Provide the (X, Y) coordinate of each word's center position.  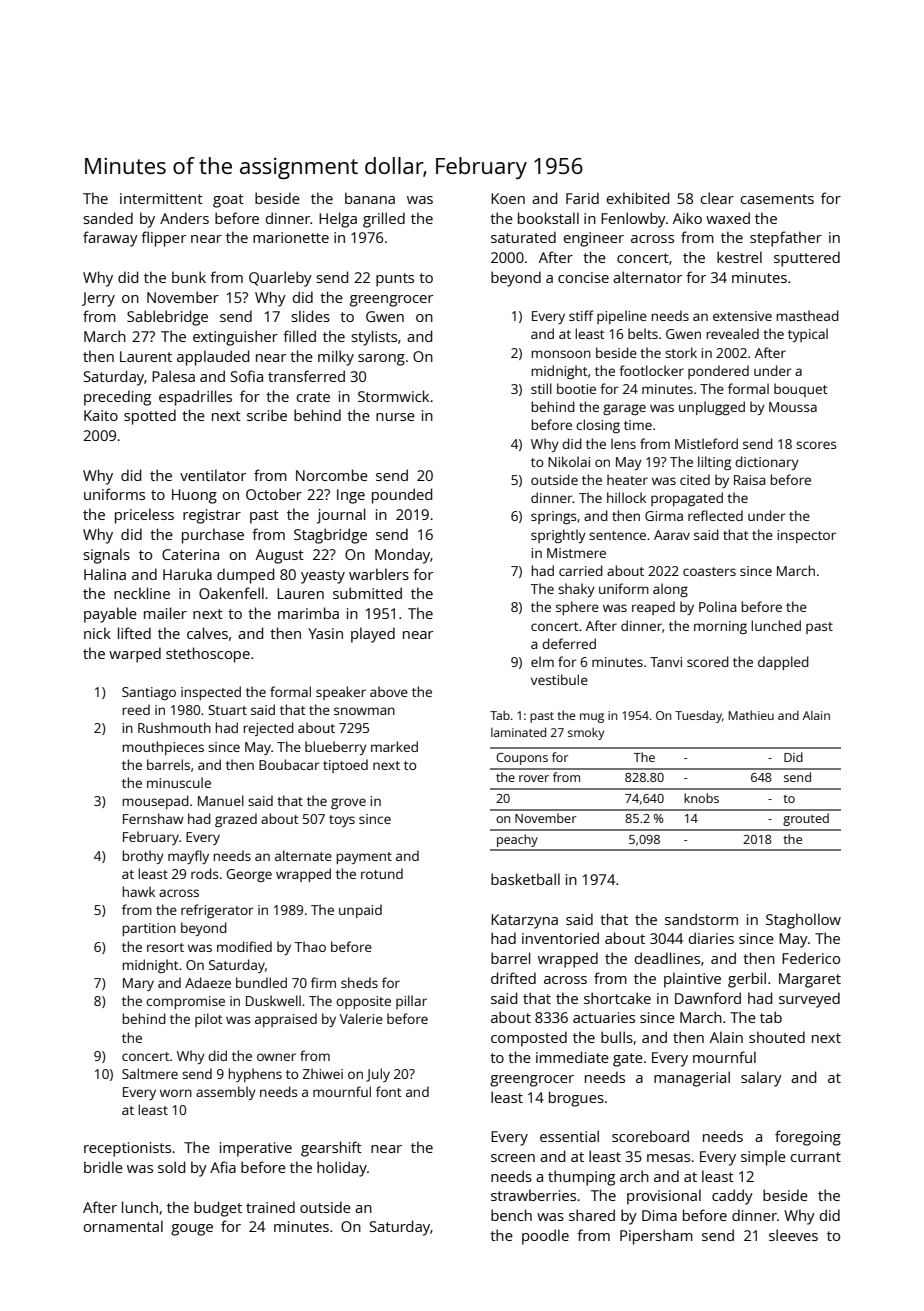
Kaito (101, 415)
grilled (384, 220)
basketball (525, 879)
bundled (261, 982)
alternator (647, 277)
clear (717, 198)
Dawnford (708, 998)
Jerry (98, 299)
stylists (374, 338)
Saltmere (150, 1073)
